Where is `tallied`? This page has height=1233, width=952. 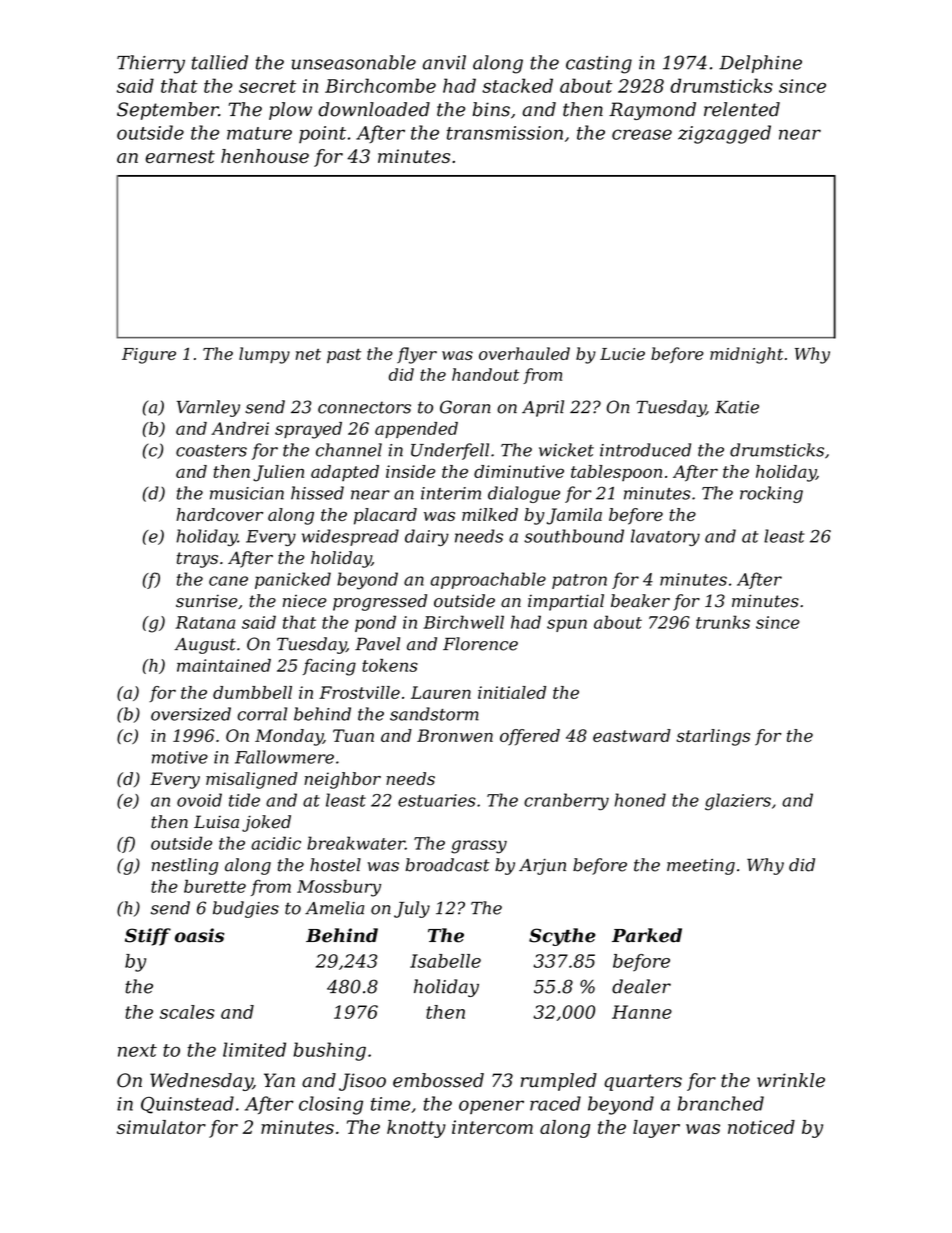 tallied is located at coordinates (220, 62).
